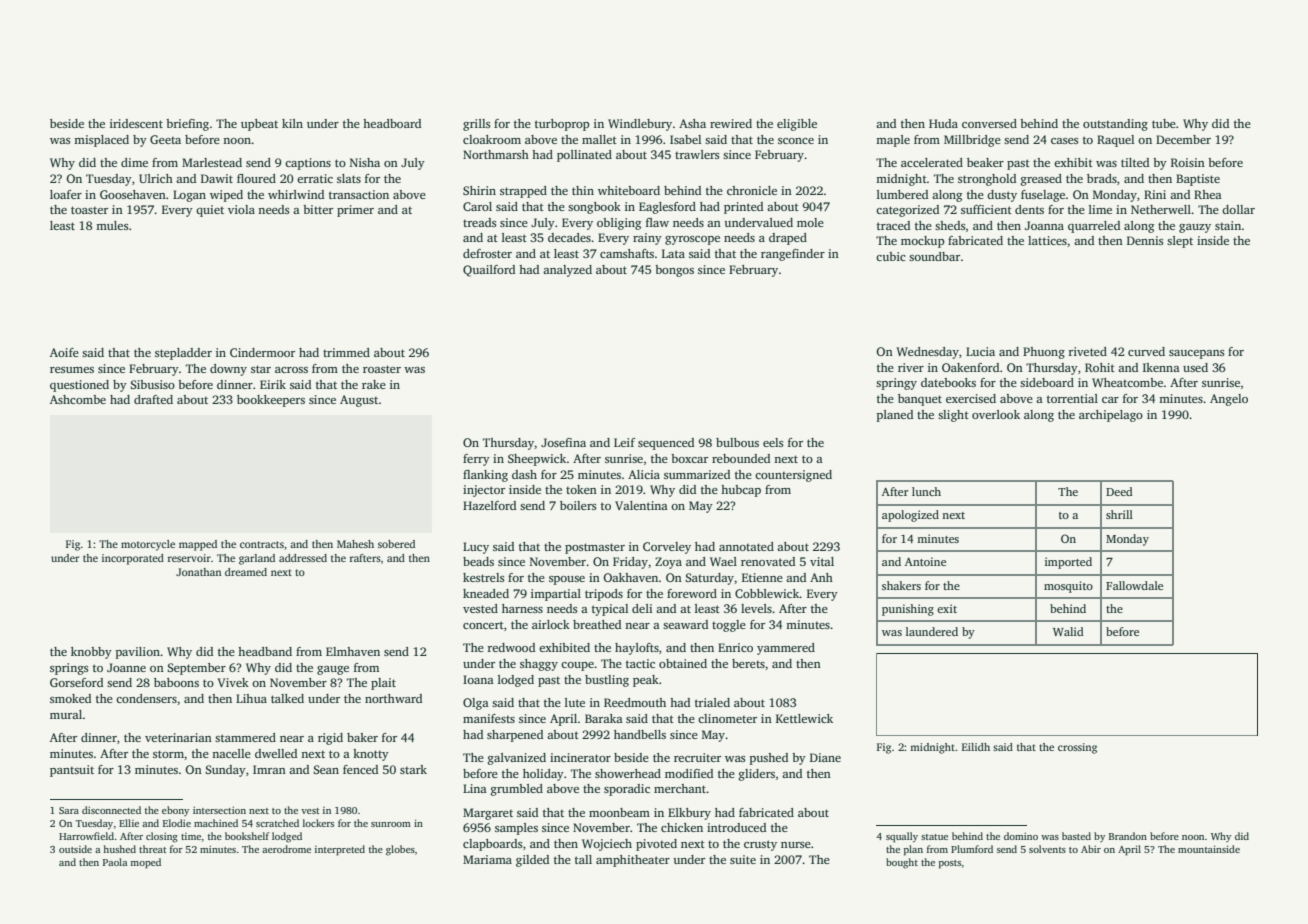  I want to click on Asha, so click(692, 123).
